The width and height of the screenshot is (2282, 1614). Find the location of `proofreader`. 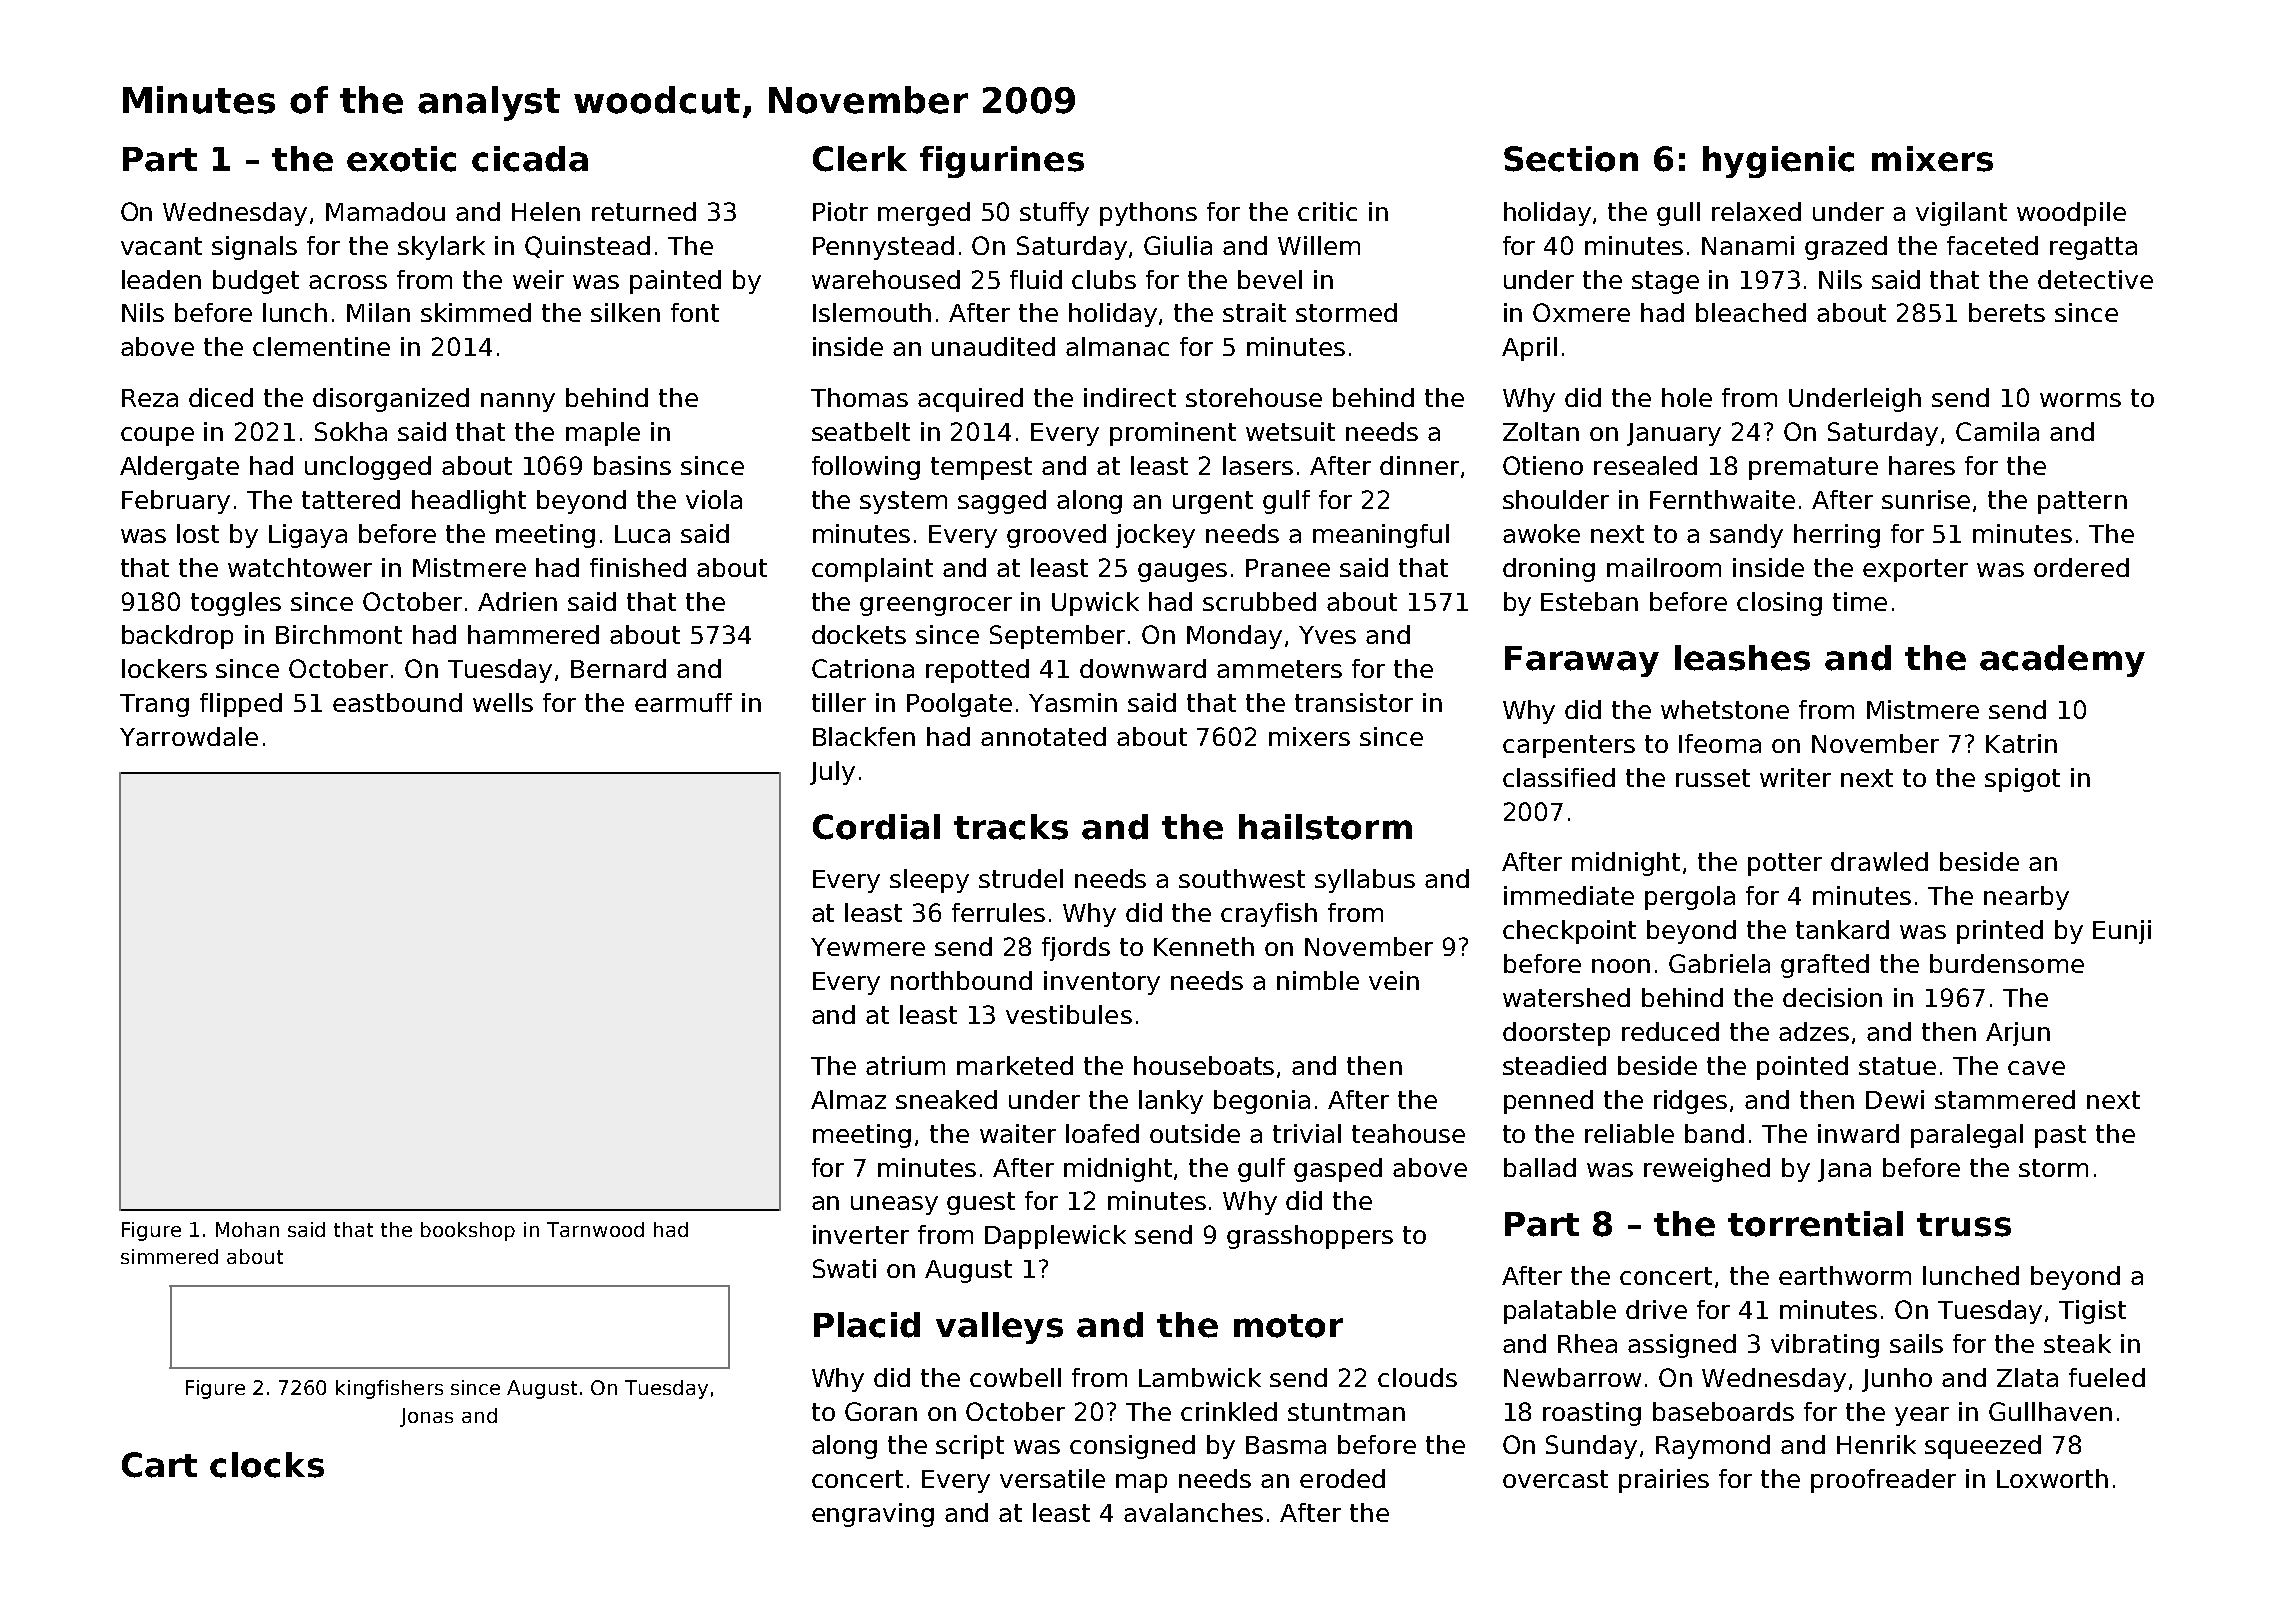

proofreader is located at coordinates (1883, 1481).
